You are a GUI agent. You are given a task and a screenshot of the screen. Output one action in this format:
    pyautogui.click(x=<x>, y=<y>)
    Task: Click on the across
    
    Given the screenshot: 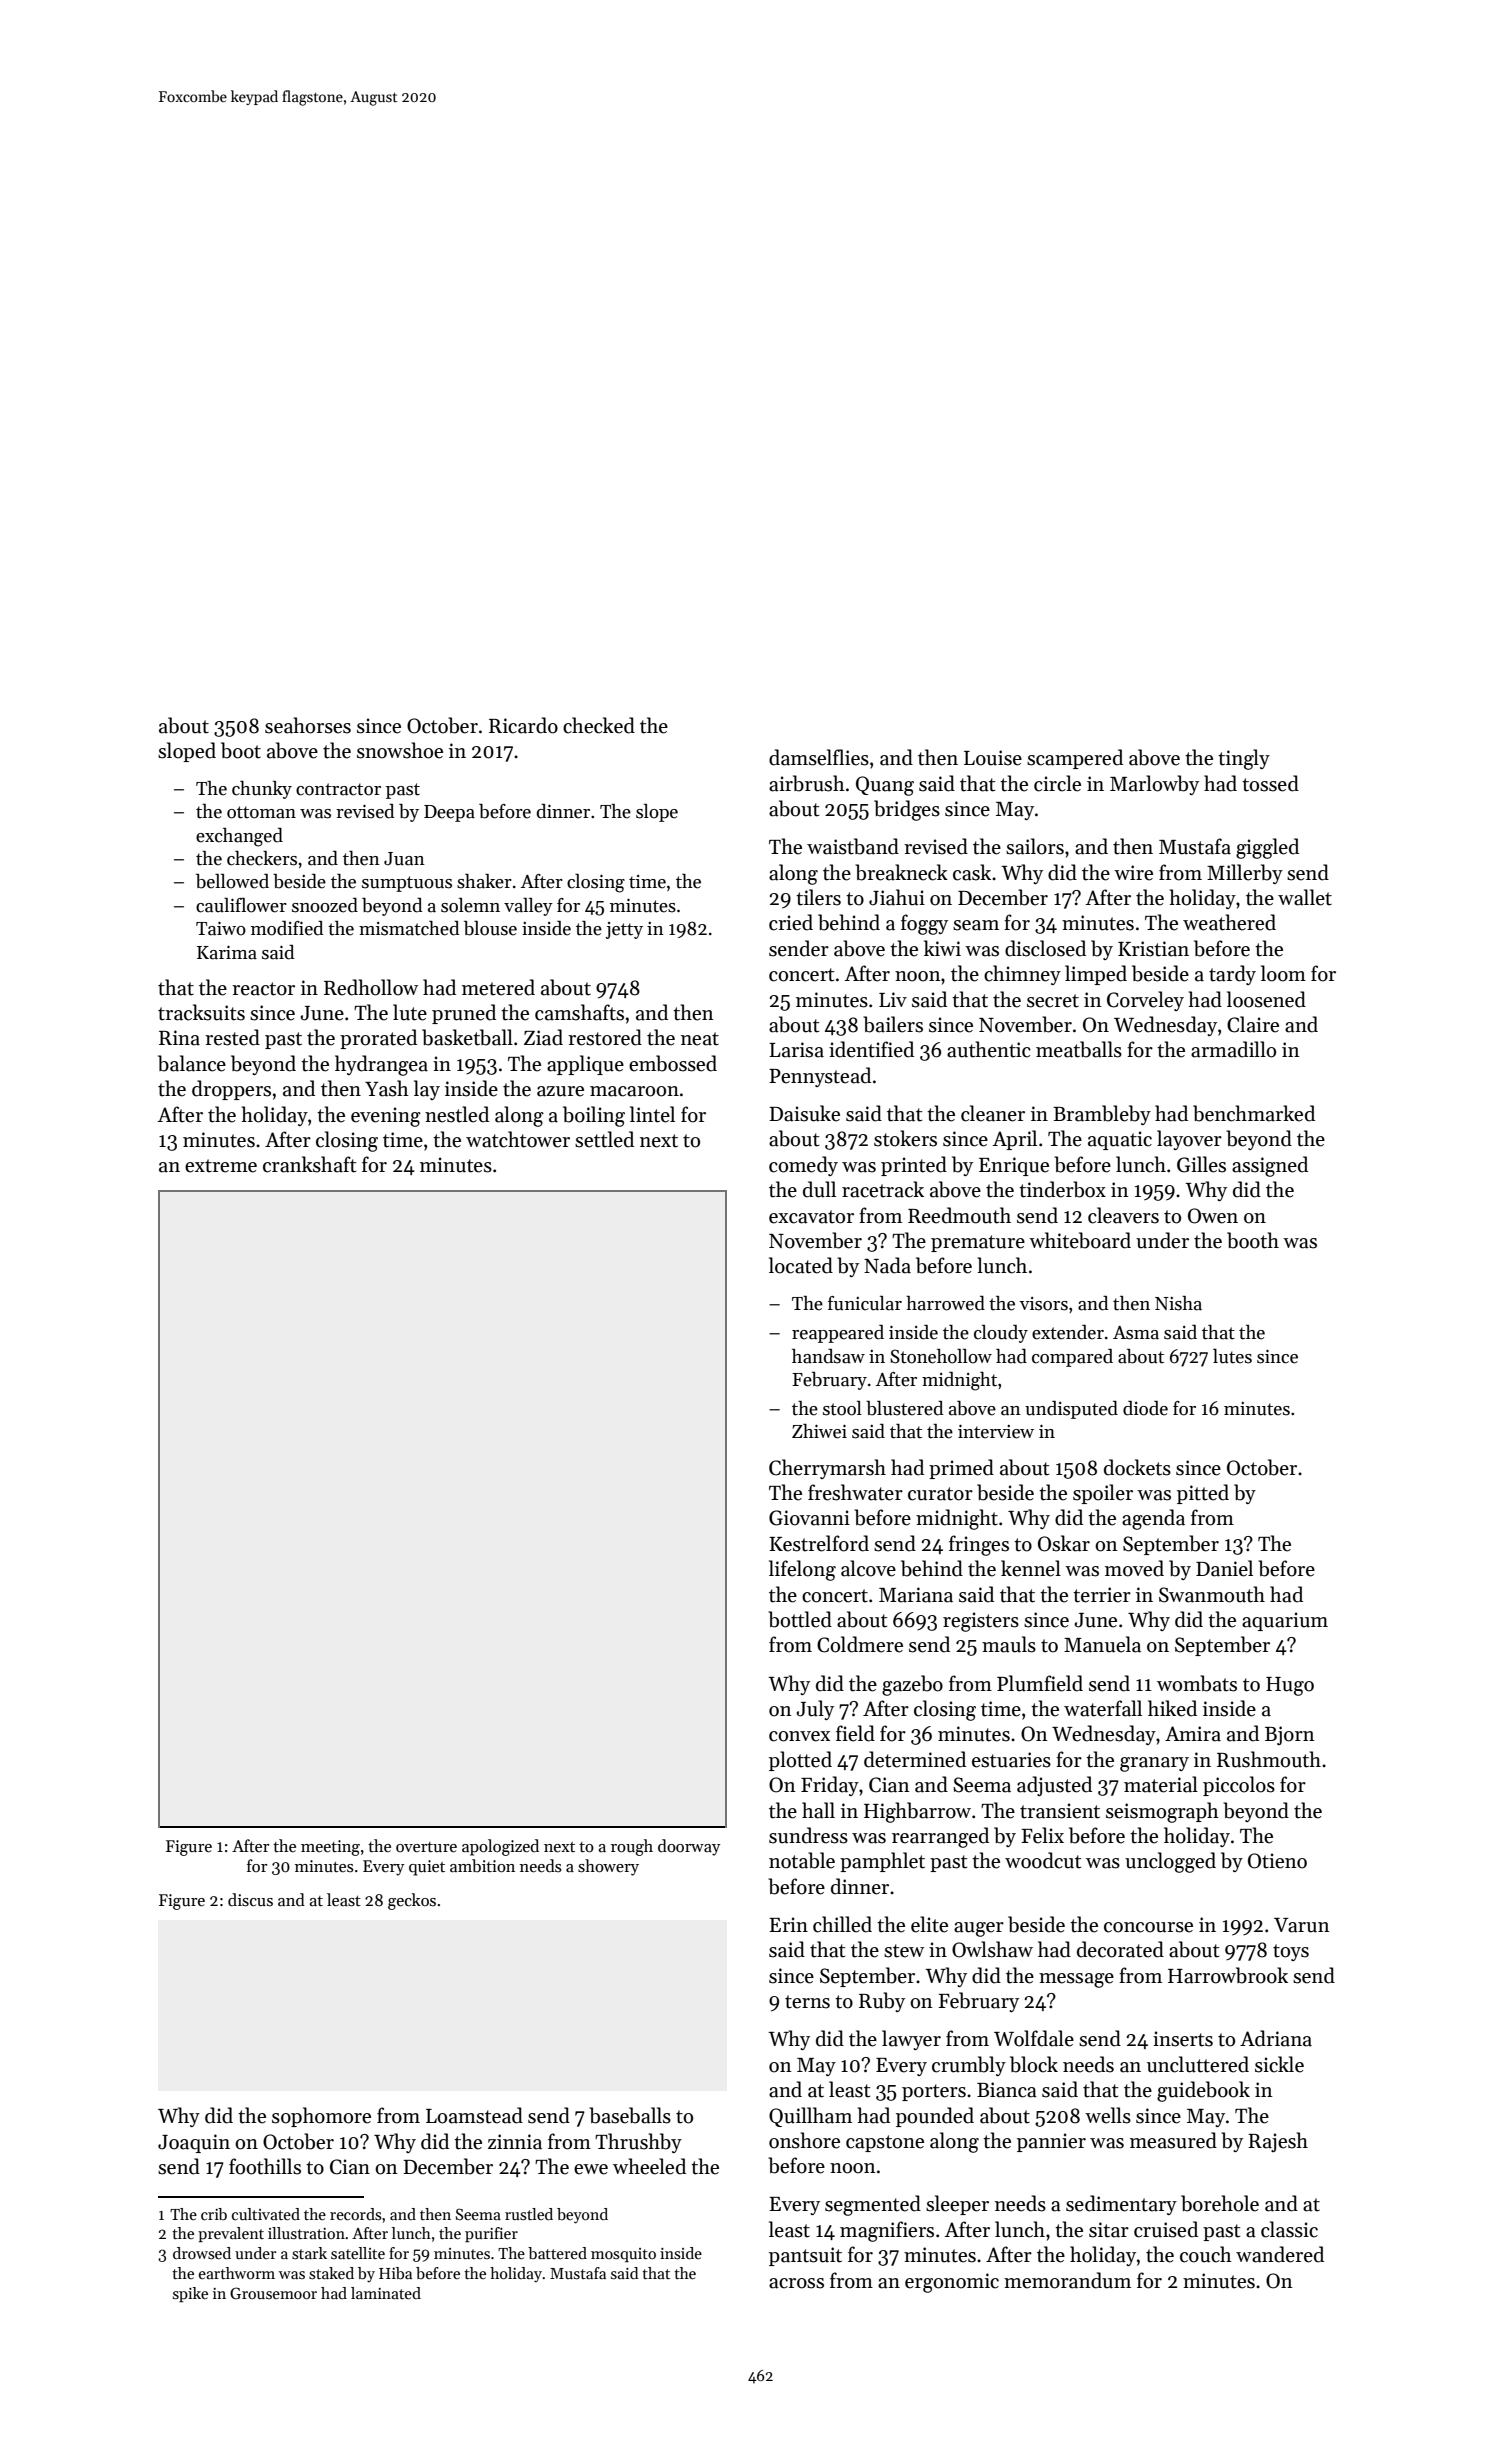 What is the action you would take?
    pyautogui.click(x=796, y=2283)
